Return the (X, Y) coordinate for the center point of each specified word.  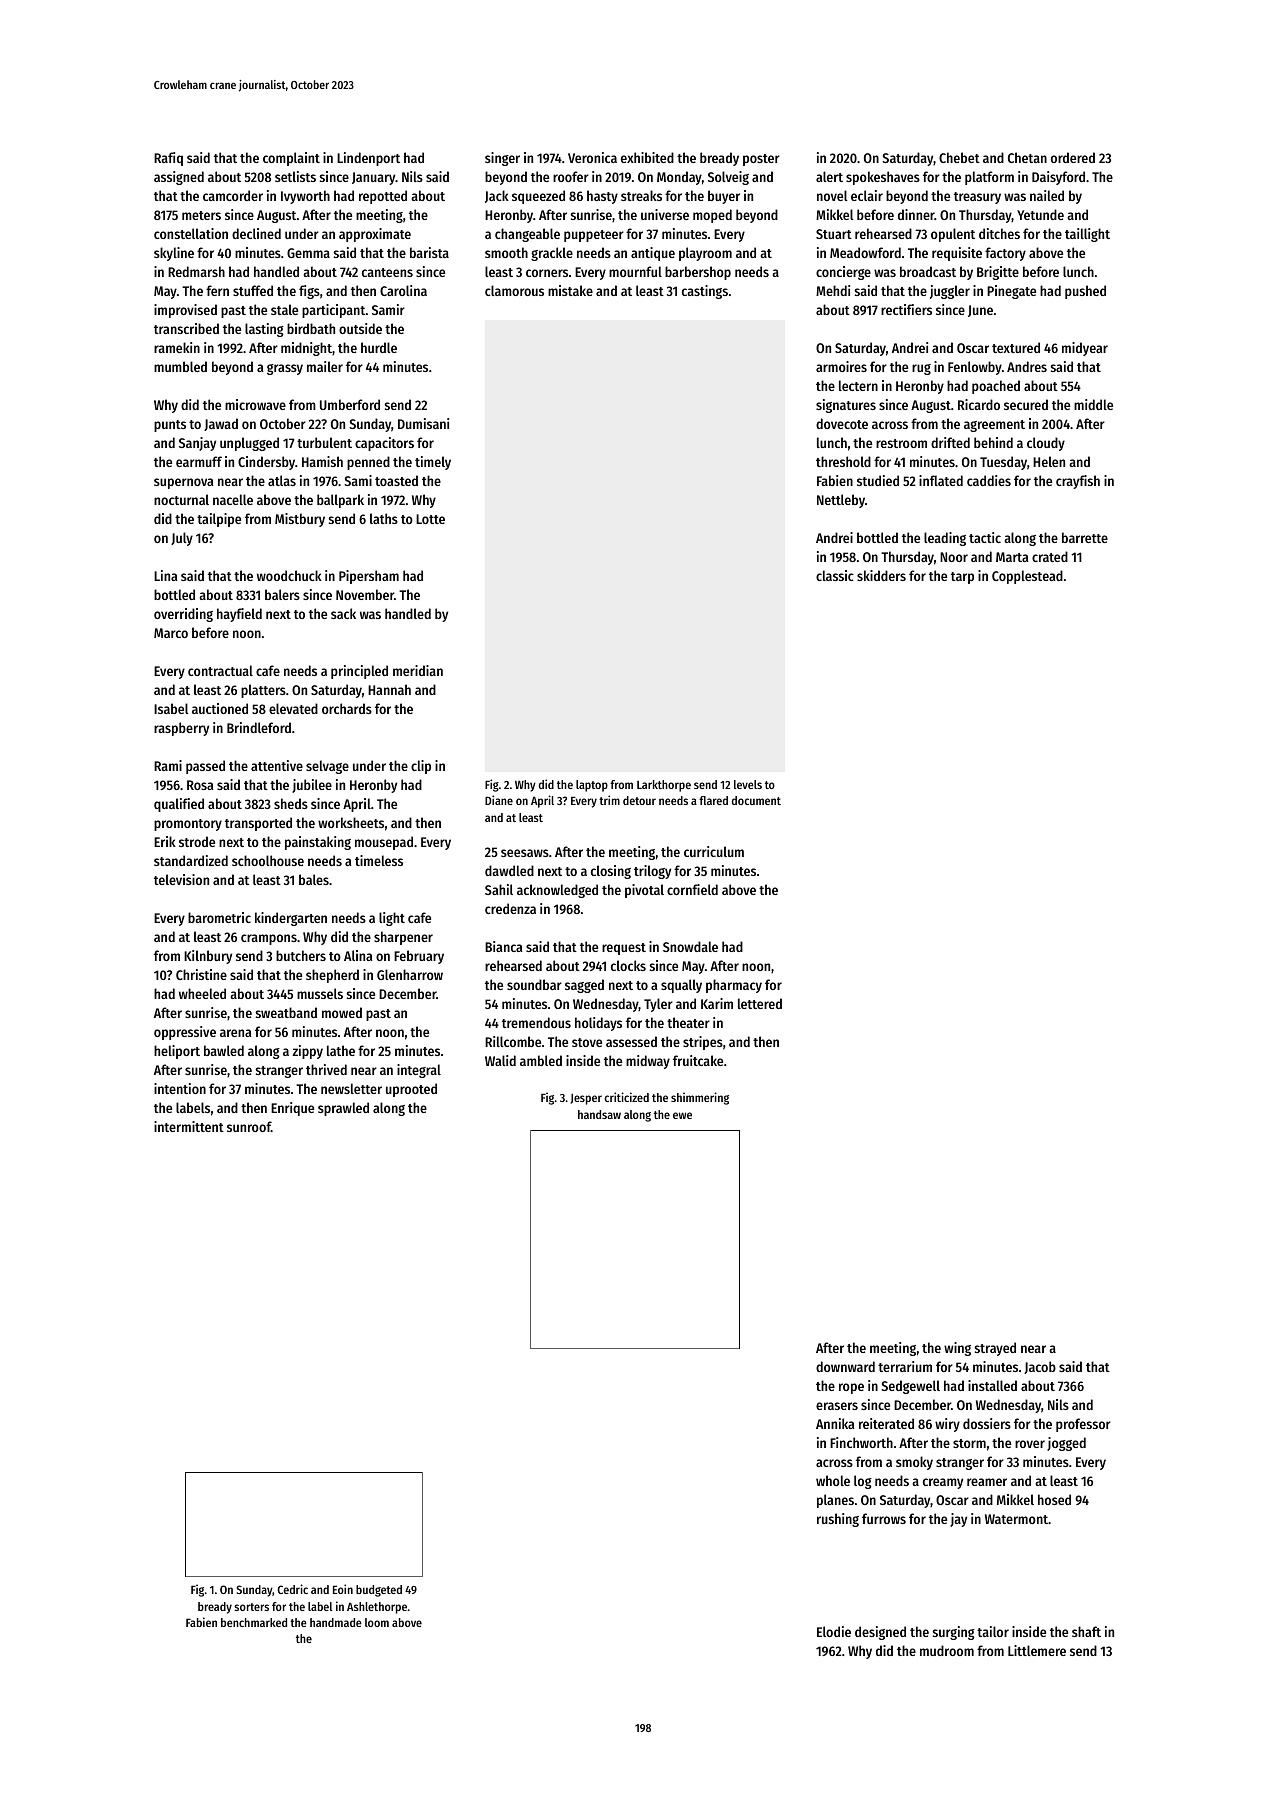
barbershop (698, 273)
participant (334, 311)
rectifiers (906, 309)
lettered (760, 1003)
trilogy (652, 872)
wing (957, 1349)
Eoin (343, 1589)
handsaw (599, 1114)
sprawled (343, 1109)
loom (377, 1622)
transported (258, 824)
